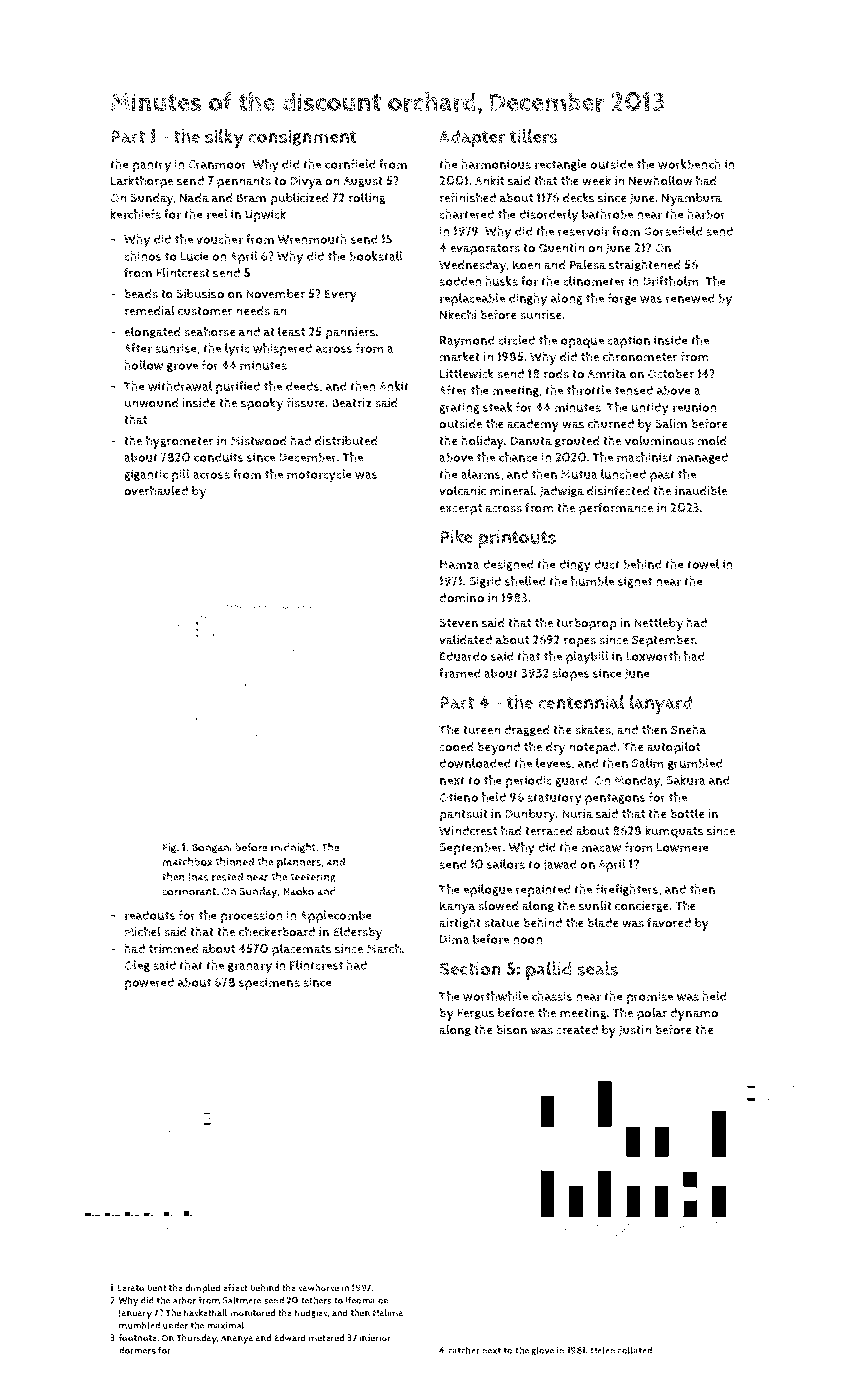 Image resolution: width=849 pixels, height=1400 pixels. I want to click on favored, so click(669, 922).
